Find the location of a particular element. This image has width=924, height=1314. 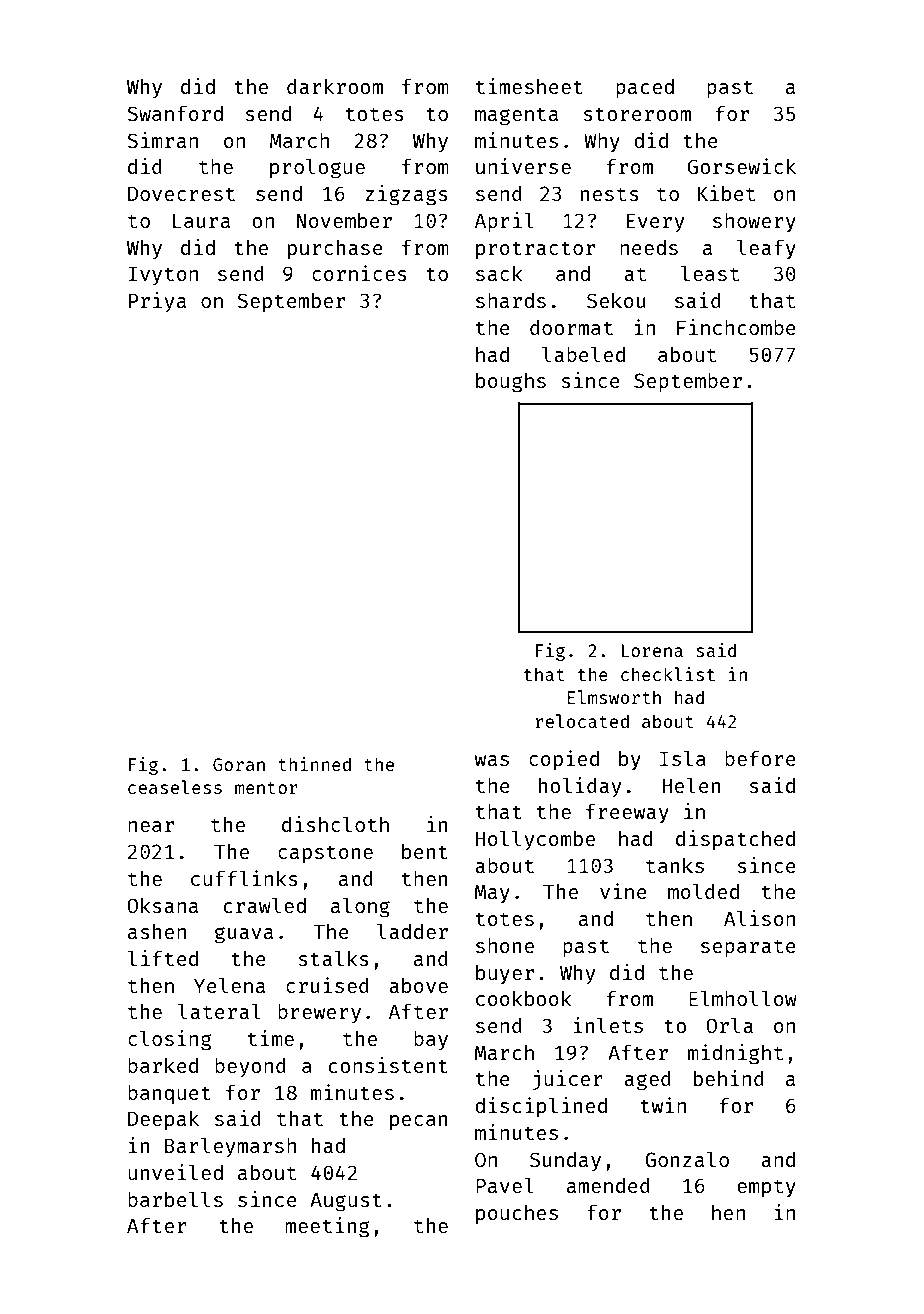

zigzags is located at coordinates (406, 195).
